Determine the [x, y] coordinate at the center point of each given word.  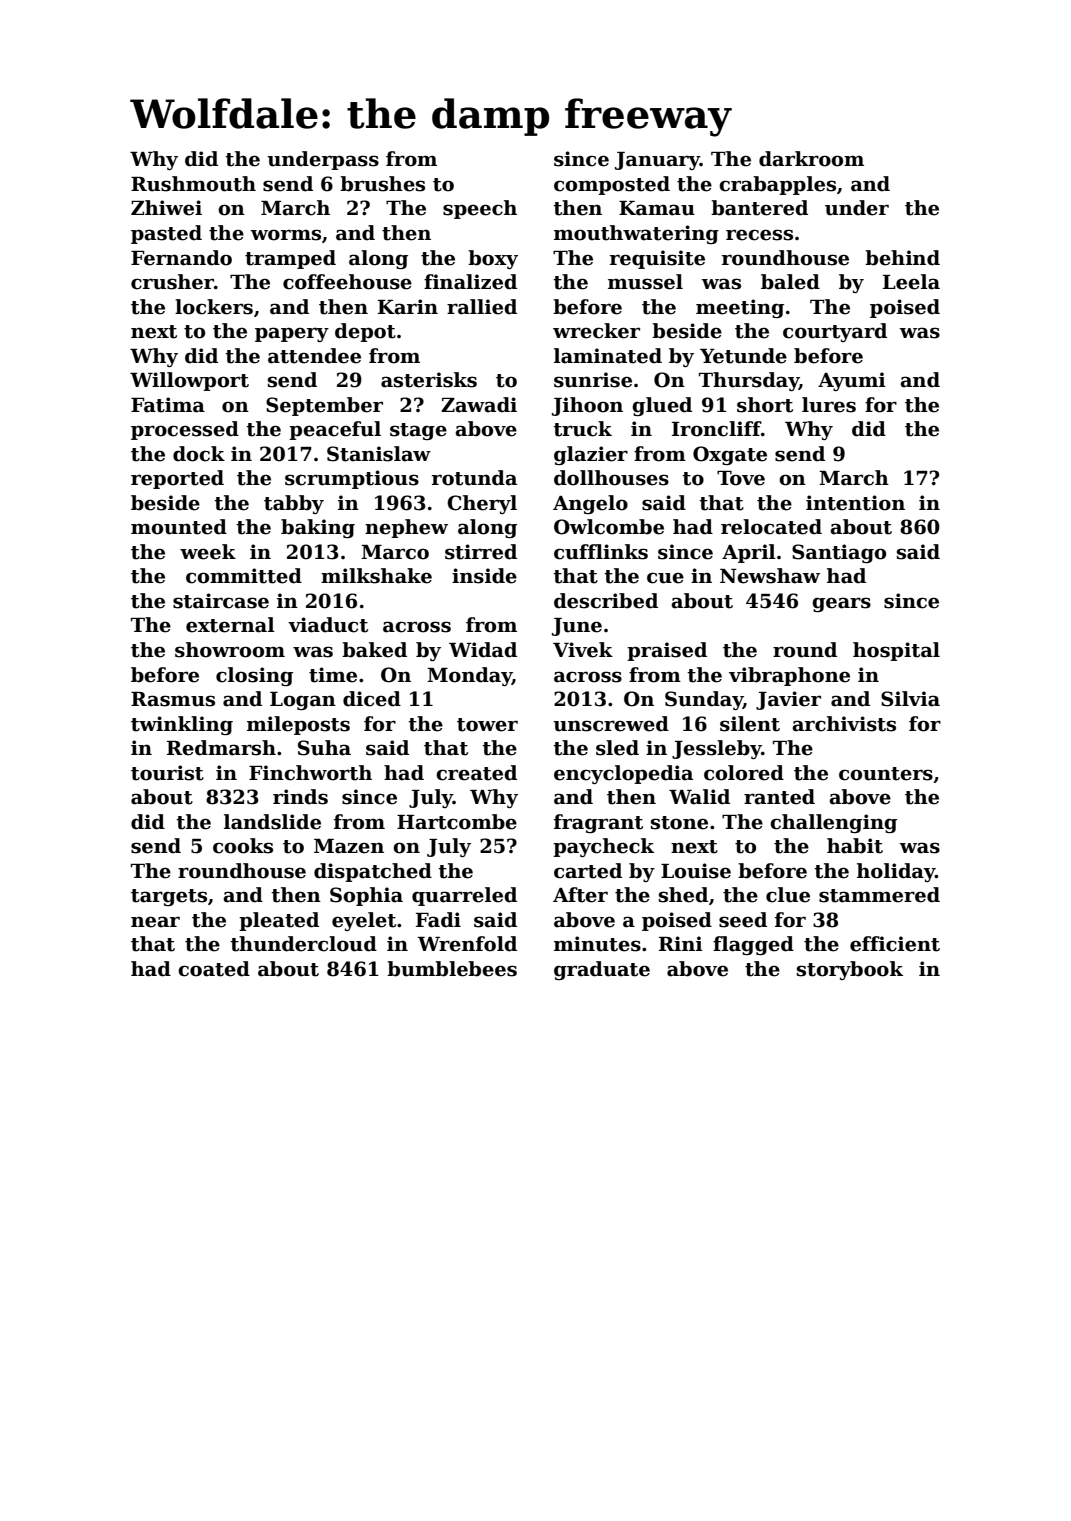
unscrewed [611, 724]
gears [841, 604]
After [580, 895]
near [155, 922]
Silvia [910, 699]
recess [759, 235]
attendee [314, 356]
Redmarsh [221, 748]
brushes [382, 184]
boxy [493, 259]
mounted [179, 527]
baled [790, 282]
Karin [408, 307]
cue [665, 578]
